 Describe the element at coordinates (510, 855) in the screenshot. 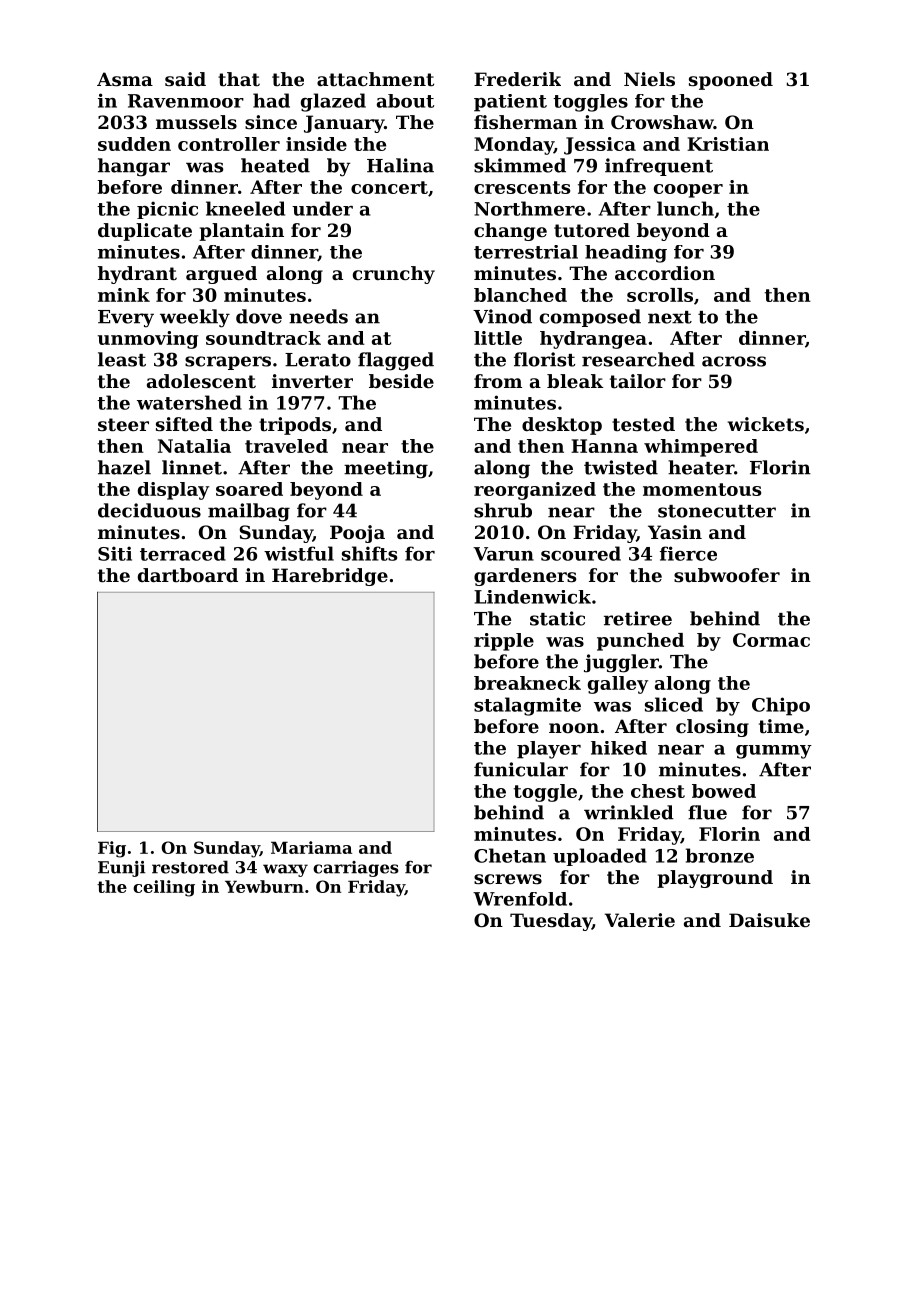

I see `Chetan` at that location.
